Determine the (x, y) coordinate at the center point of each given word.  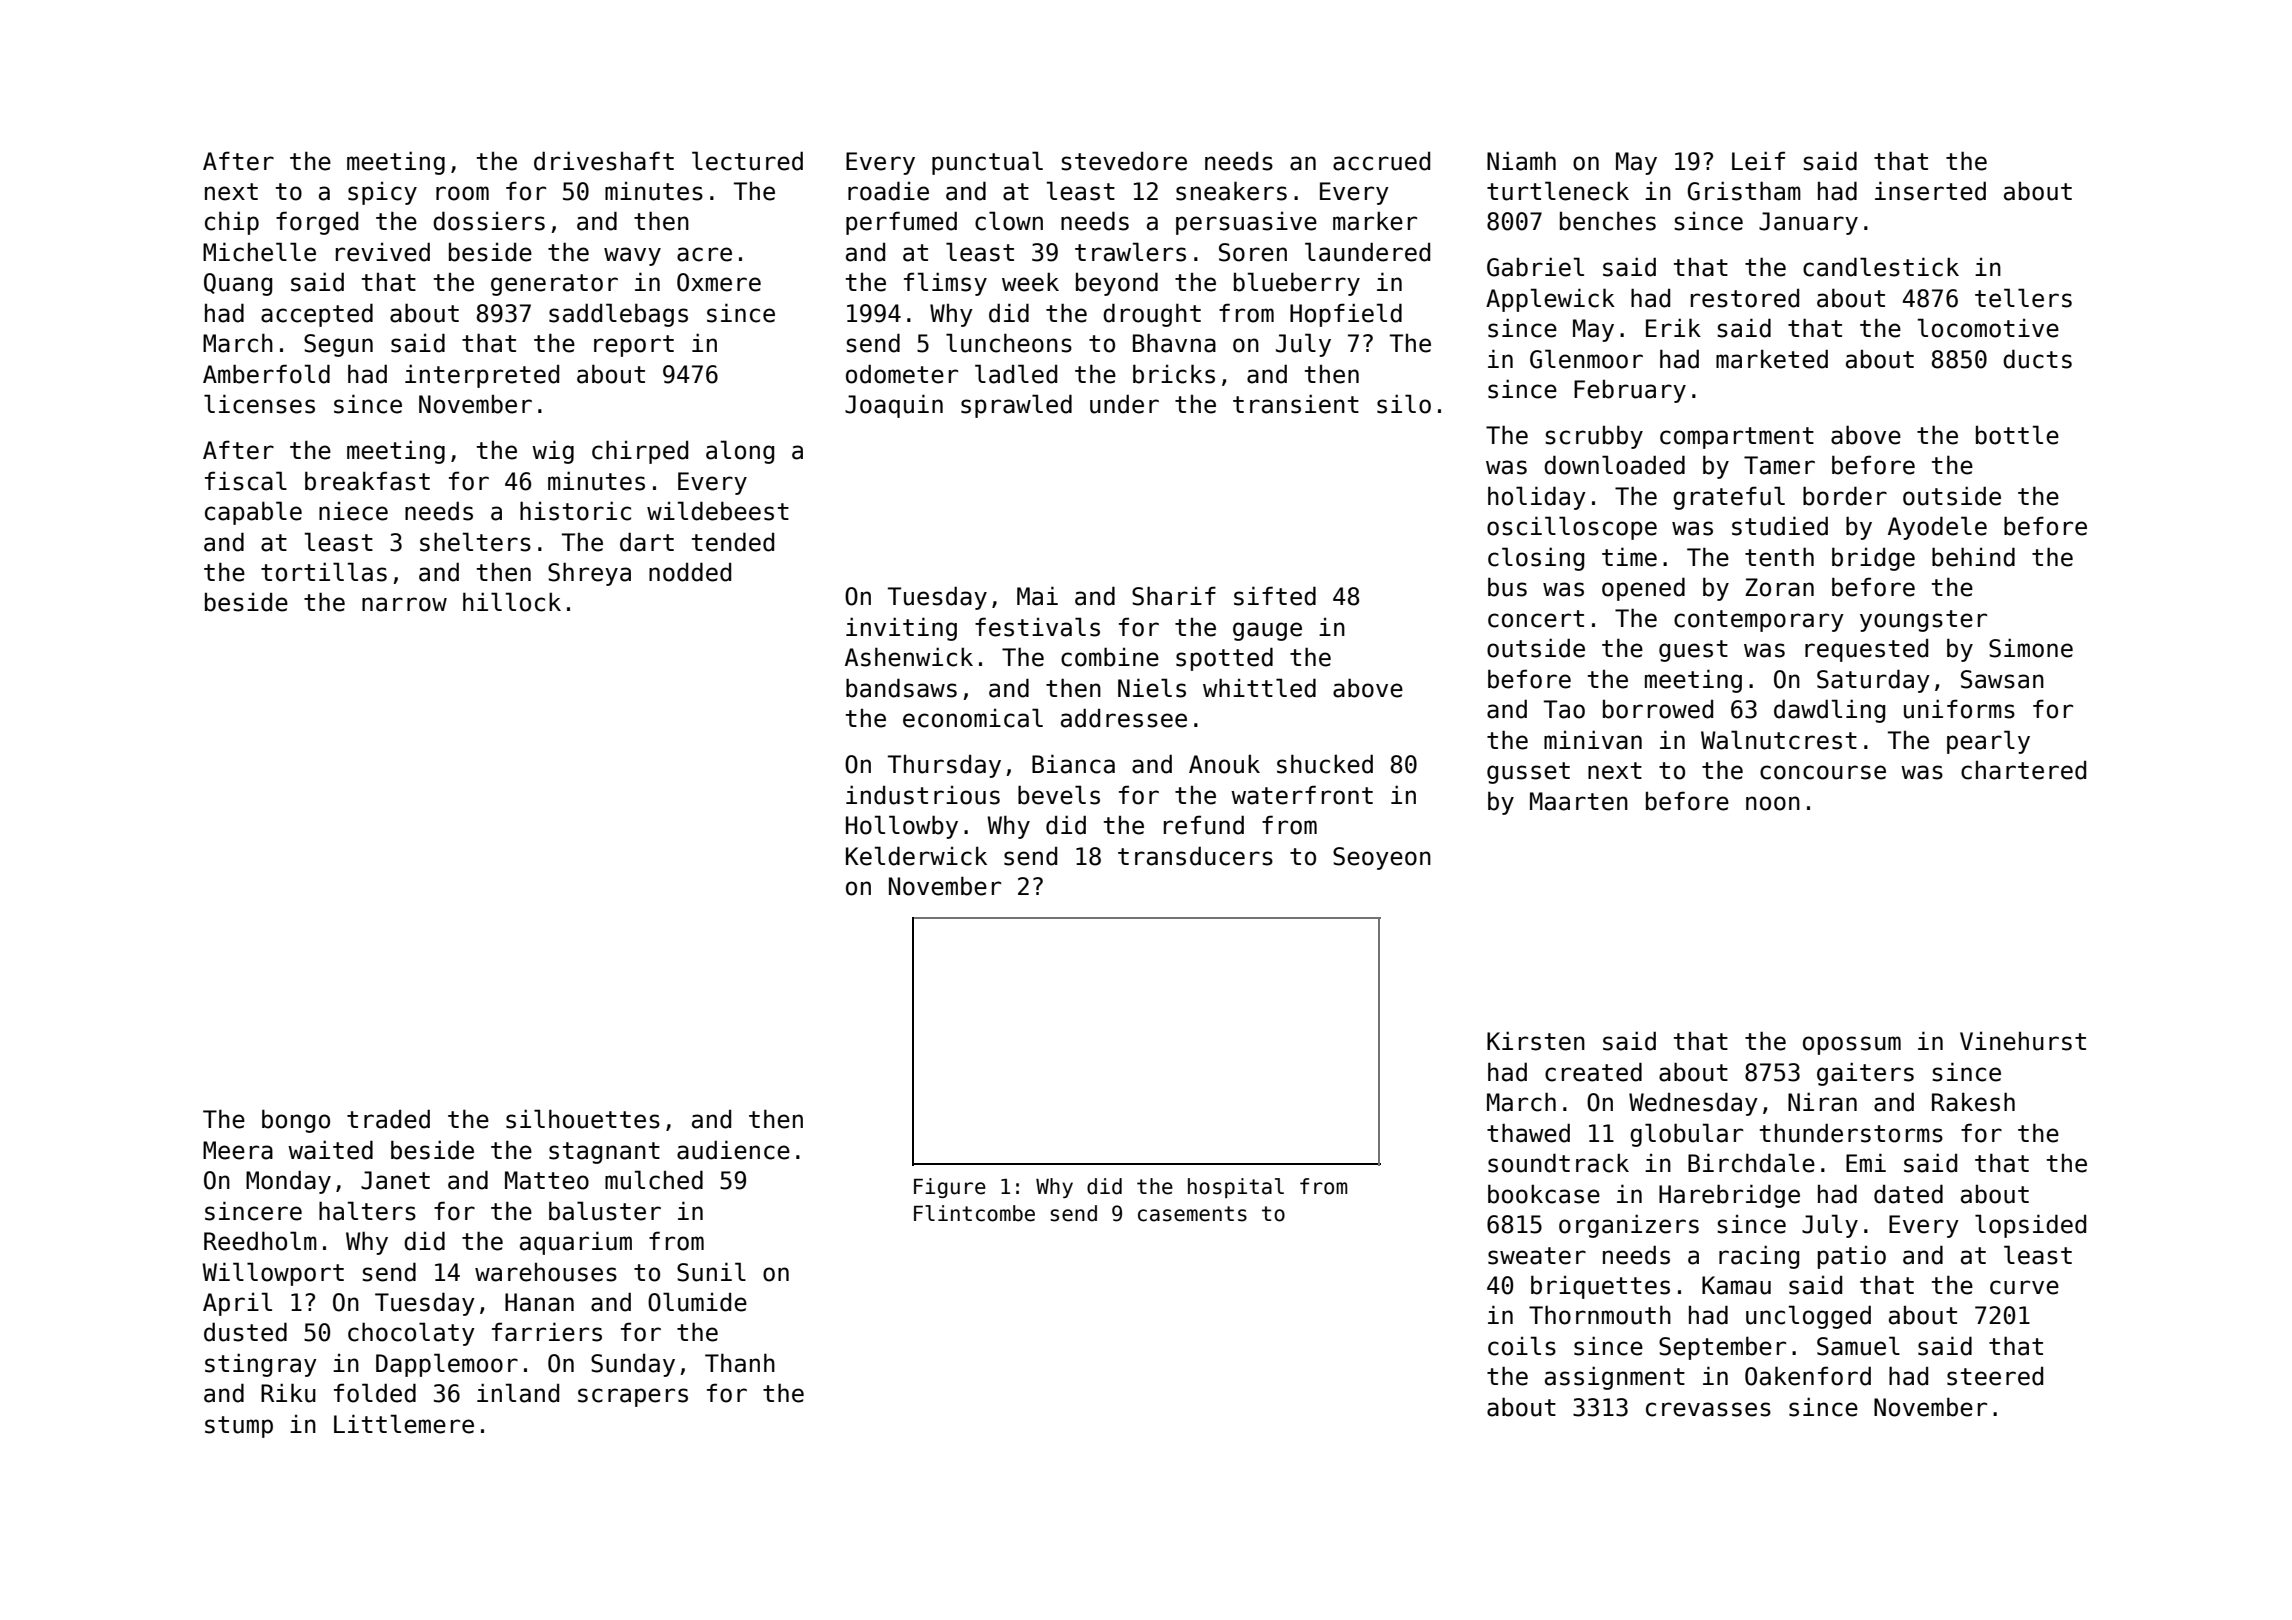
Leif (1758, 161)
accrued (1381, 161)
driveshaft (604, 161)
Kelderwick (916, 856)
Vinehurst (2023, 1041)
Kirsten (1536, 1041)
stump (239, 1427)
